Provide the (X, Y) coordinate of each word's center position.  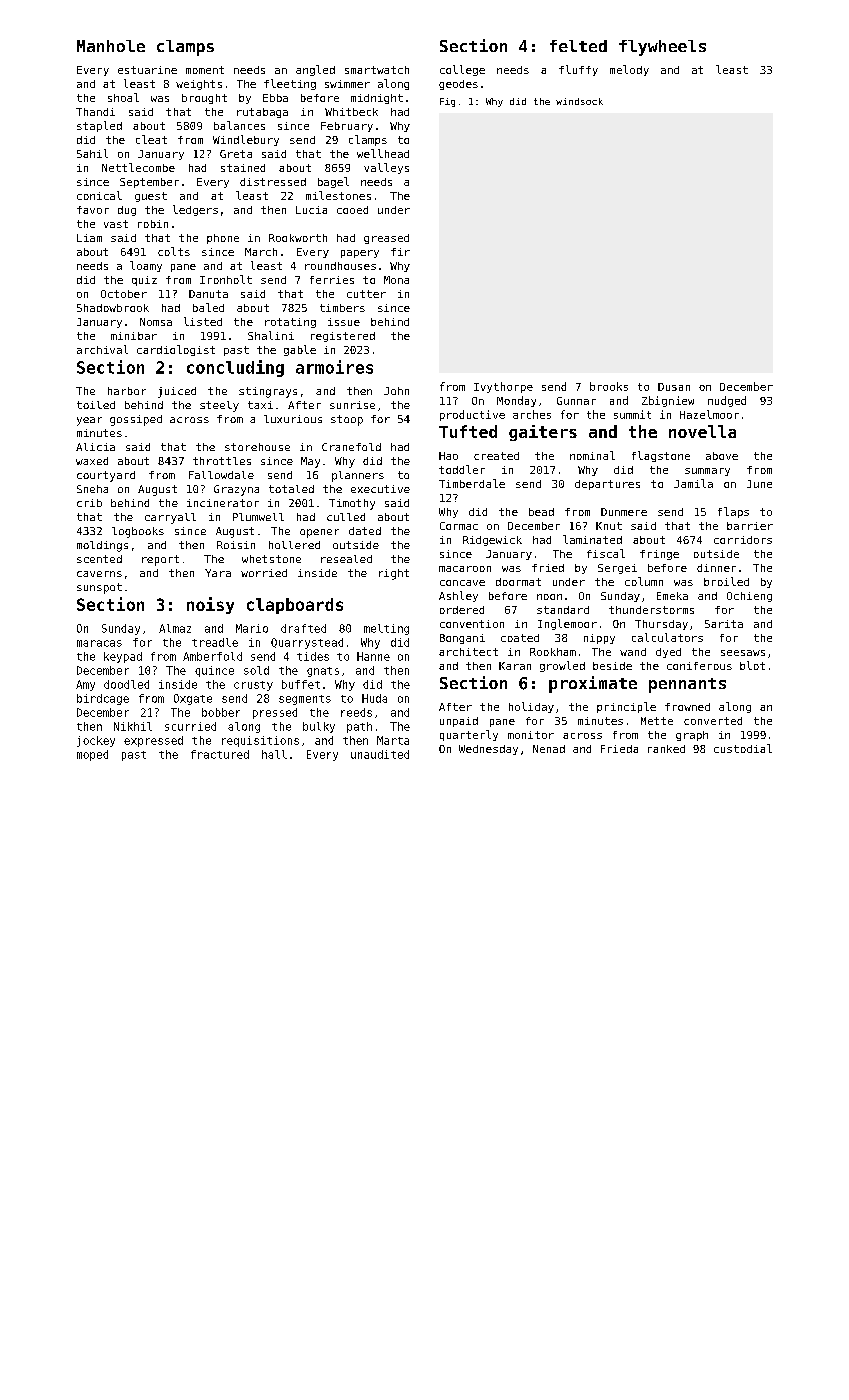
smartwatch (377, 70)
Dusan (674, 387)
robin (153, 224)
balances (239, 125)
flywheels (662, 48)
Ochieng (749, 597)
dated (365, 531)
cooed (352, 210)
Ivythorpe (503, 387)
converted (713, 721)
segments (305, 700)
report (160, 560)
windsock (579, 101)
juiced (177, 392)
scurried (190, 726)
